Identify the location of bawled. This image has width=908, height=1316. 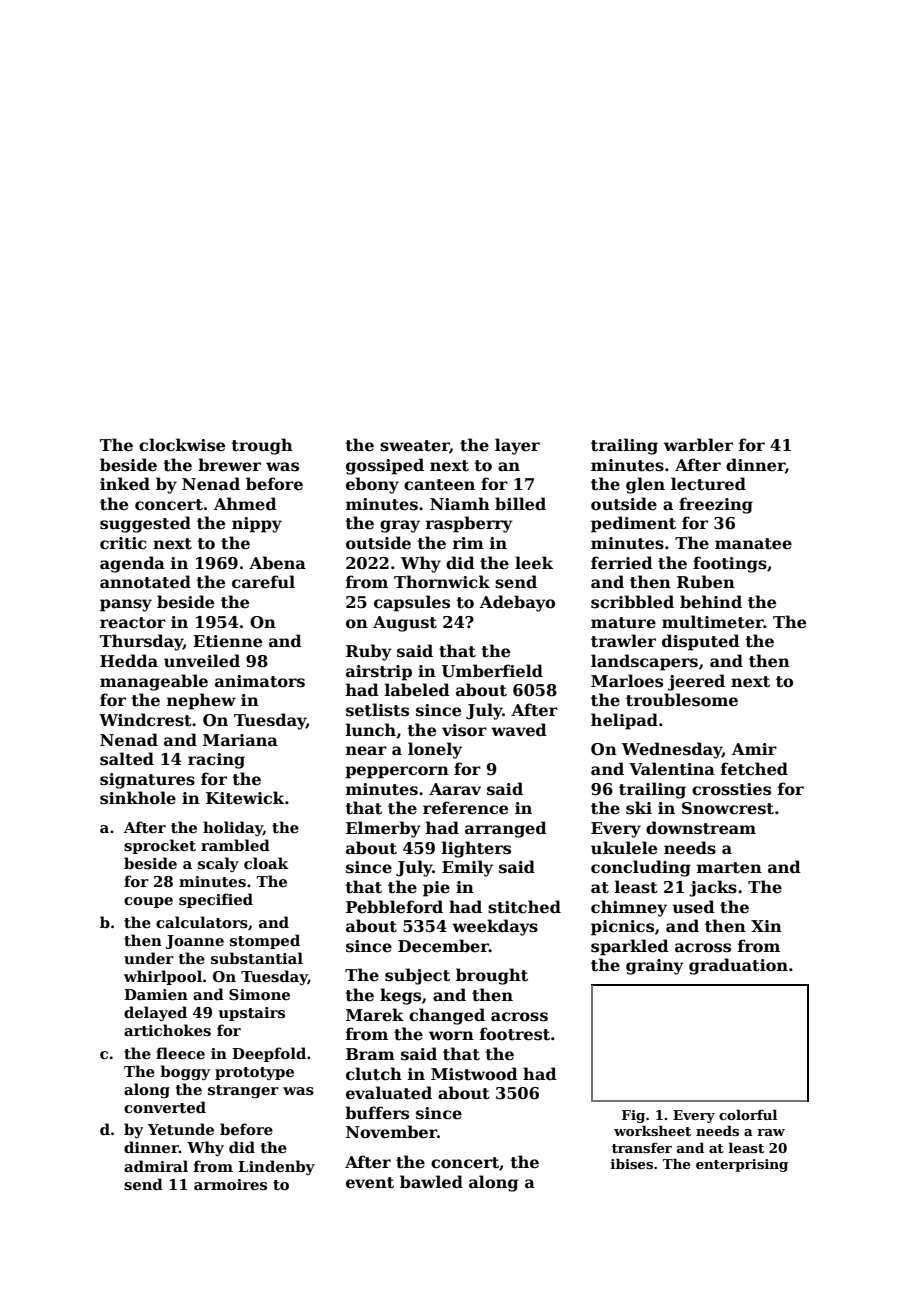
(431, 1182).
